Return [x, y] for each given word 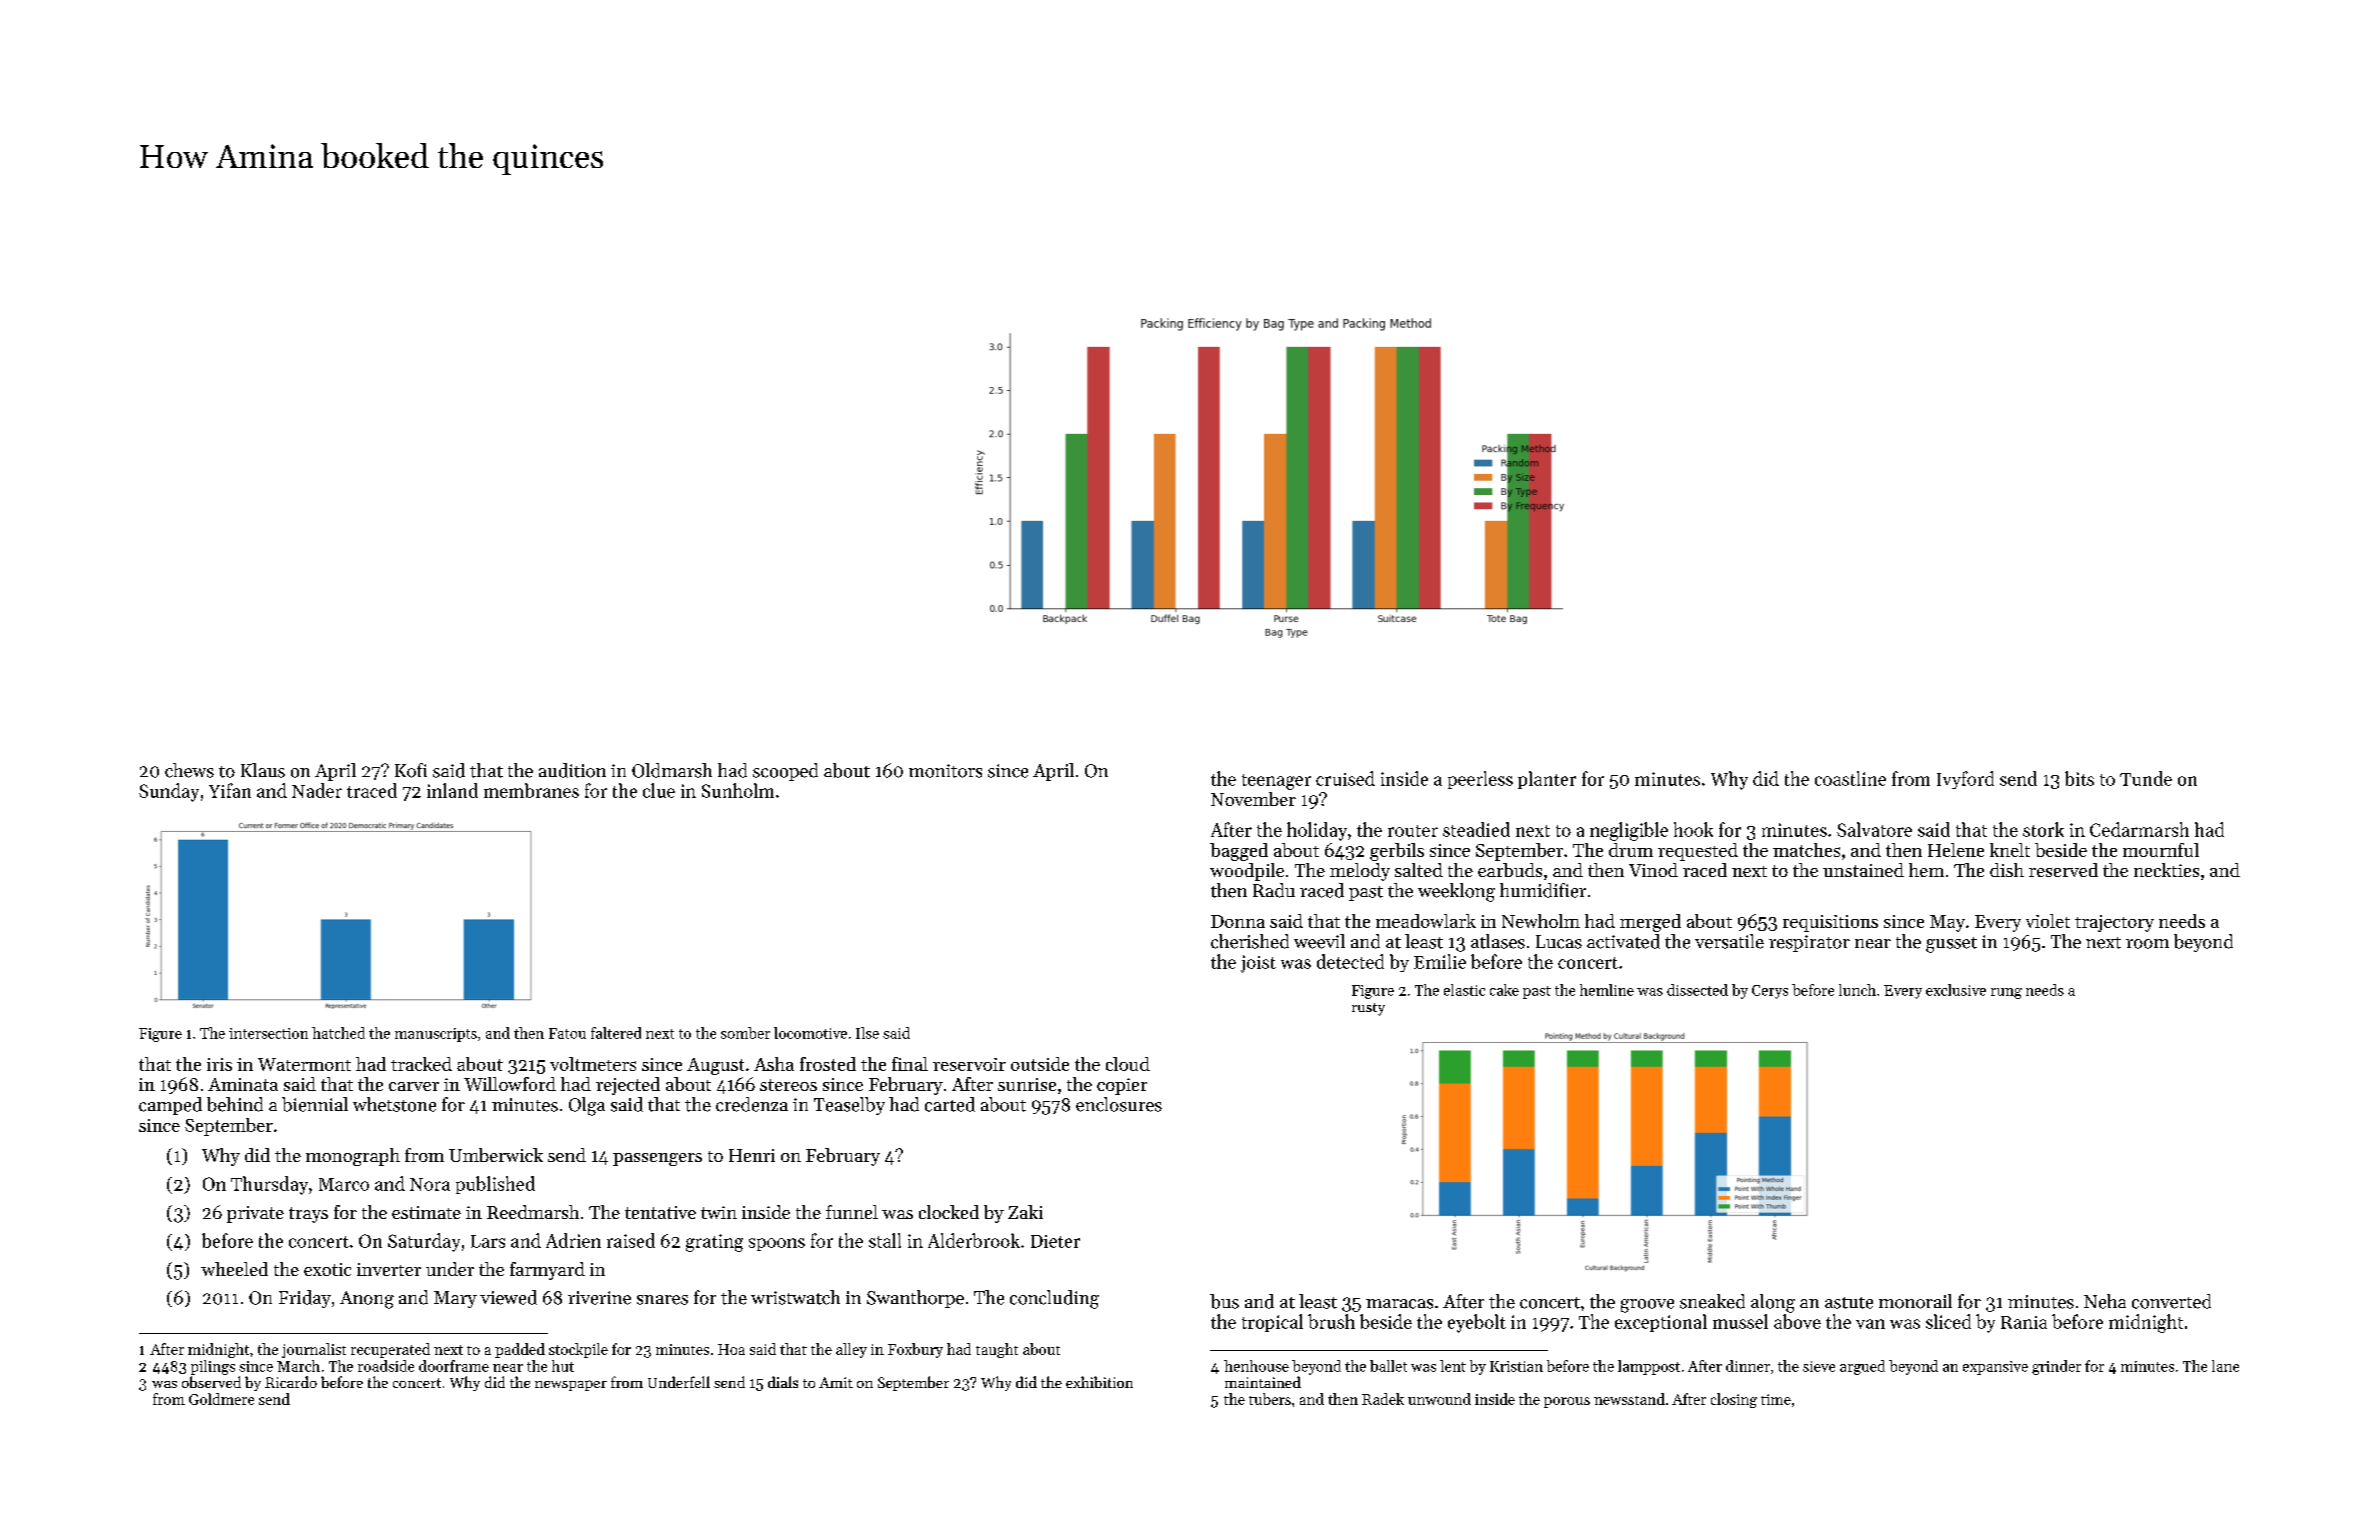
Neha [2105, 1301]
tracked [421, 1064]
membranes [531, 790]
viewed [508, 1297]
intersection [268, 1033]
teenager [1276, 782]
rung [2006, 993]
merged [1650, 923]
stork [2043, 829]
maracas [1399, 1304]
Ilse [867, 1033]
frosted [828, 1064]
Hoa [731, 1349]
